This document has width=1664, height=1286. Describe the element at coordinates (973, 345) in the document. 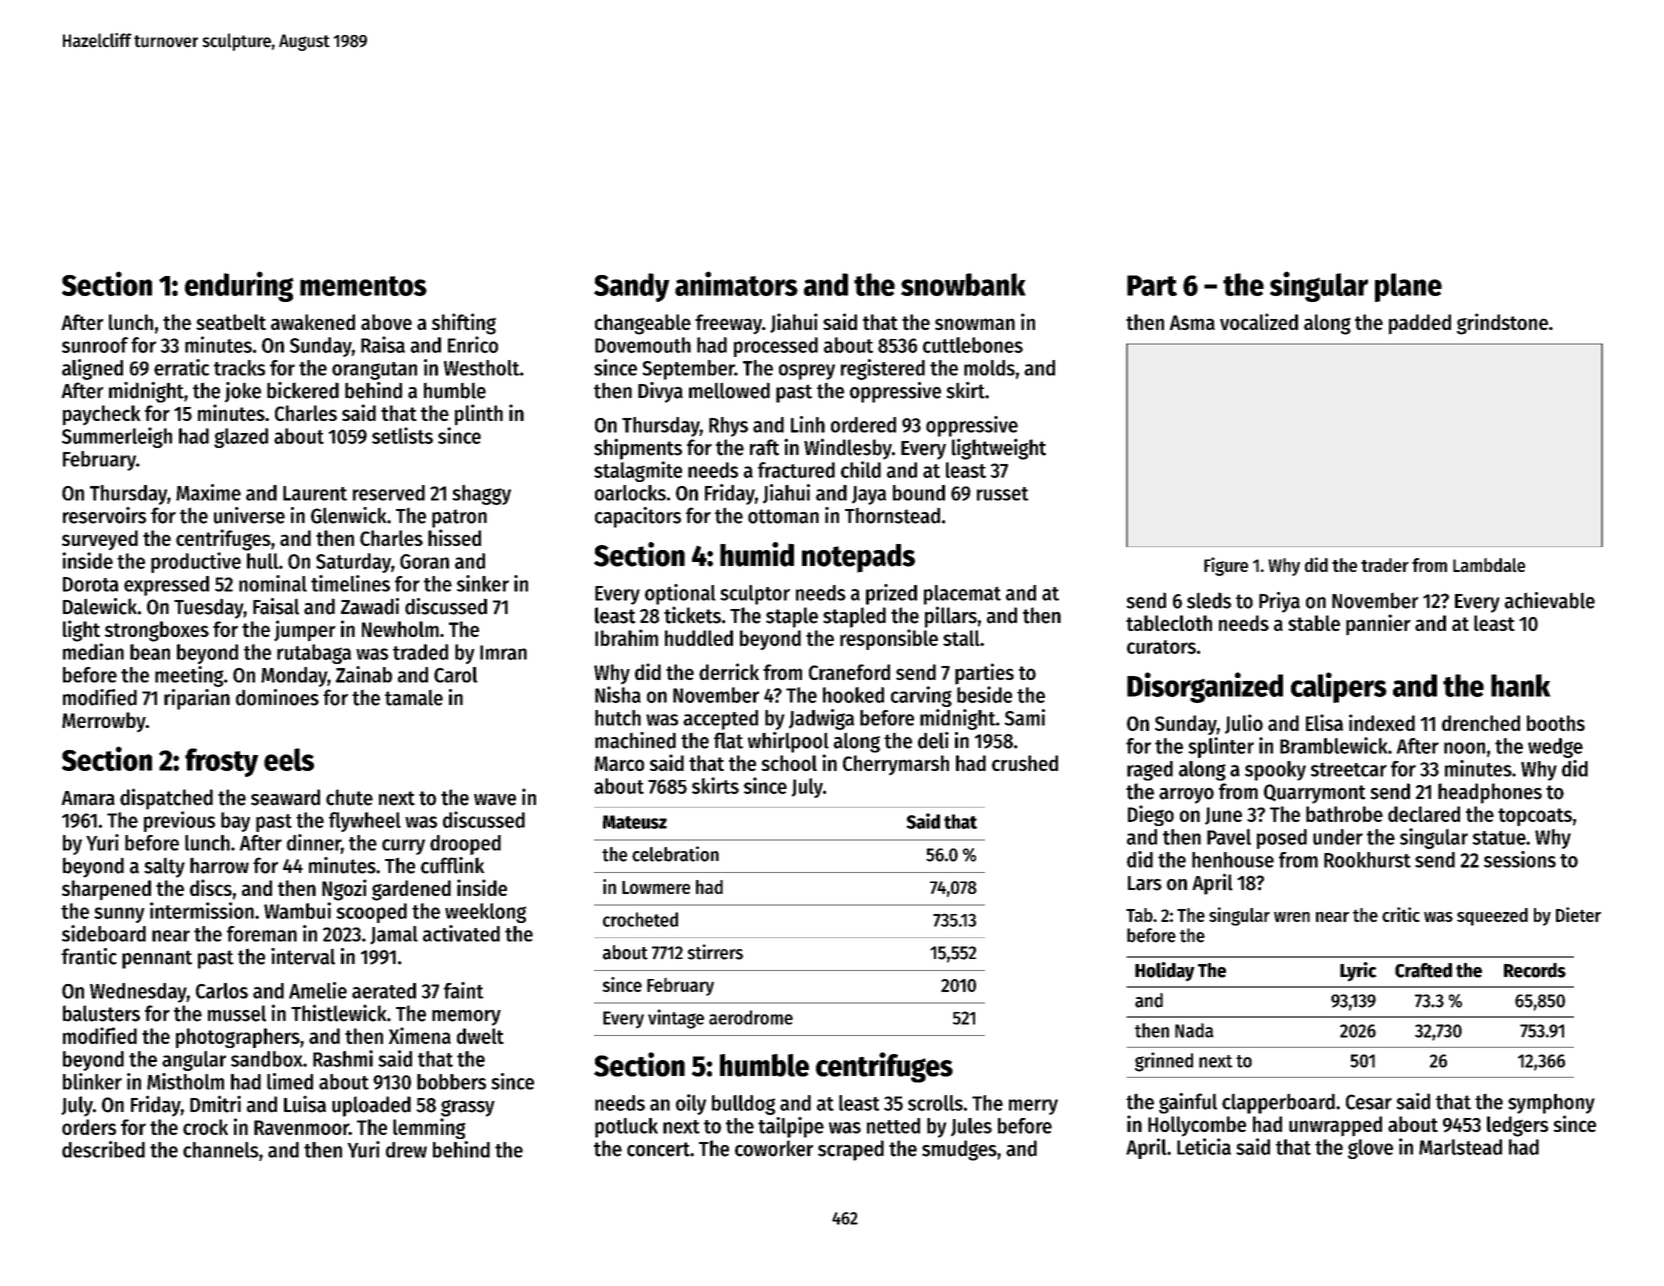

I see `cuttlebones` at that location.
